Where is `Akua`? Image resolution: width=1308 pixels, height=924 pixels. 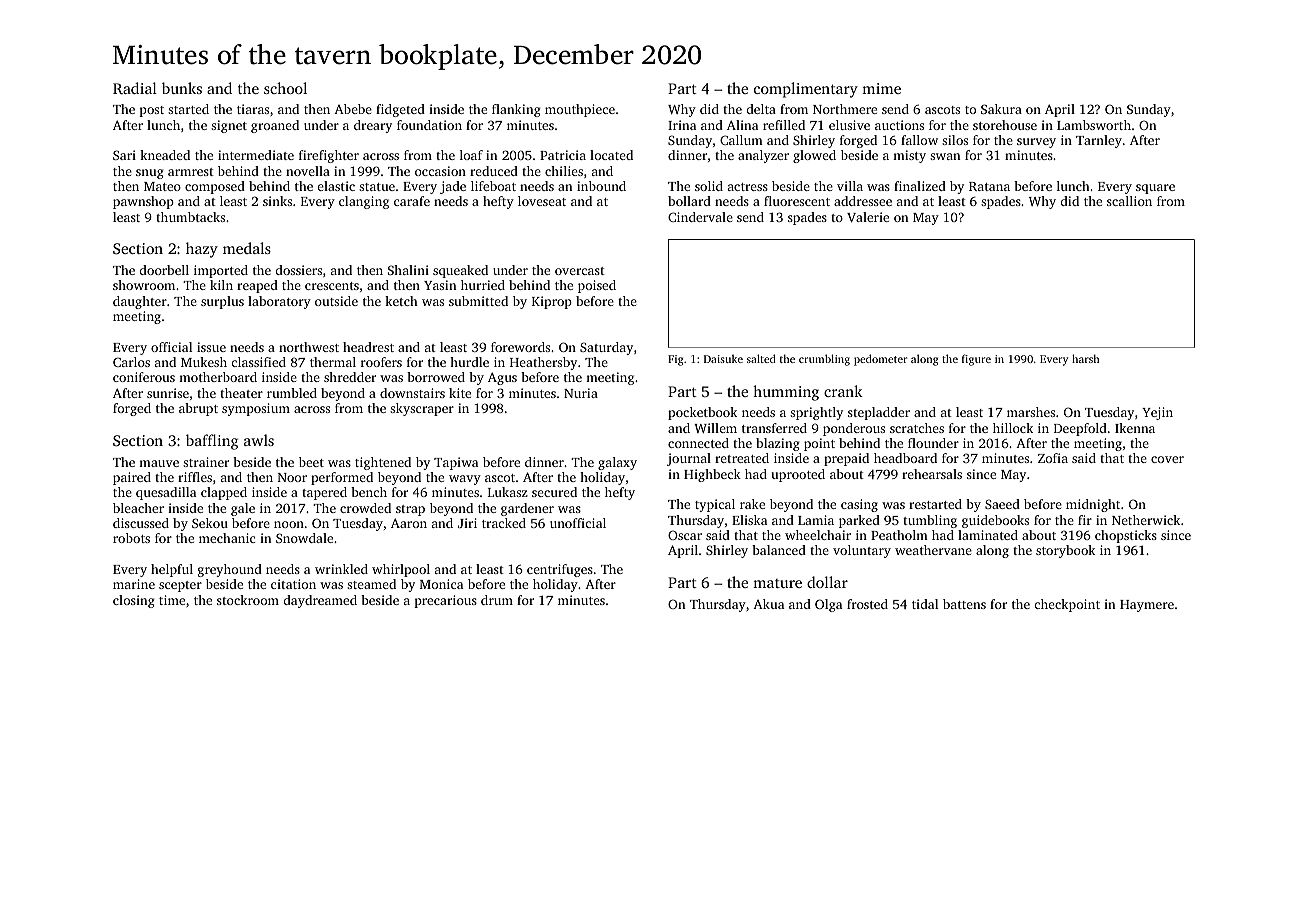 Akua is located at coordinates (768, 604).
